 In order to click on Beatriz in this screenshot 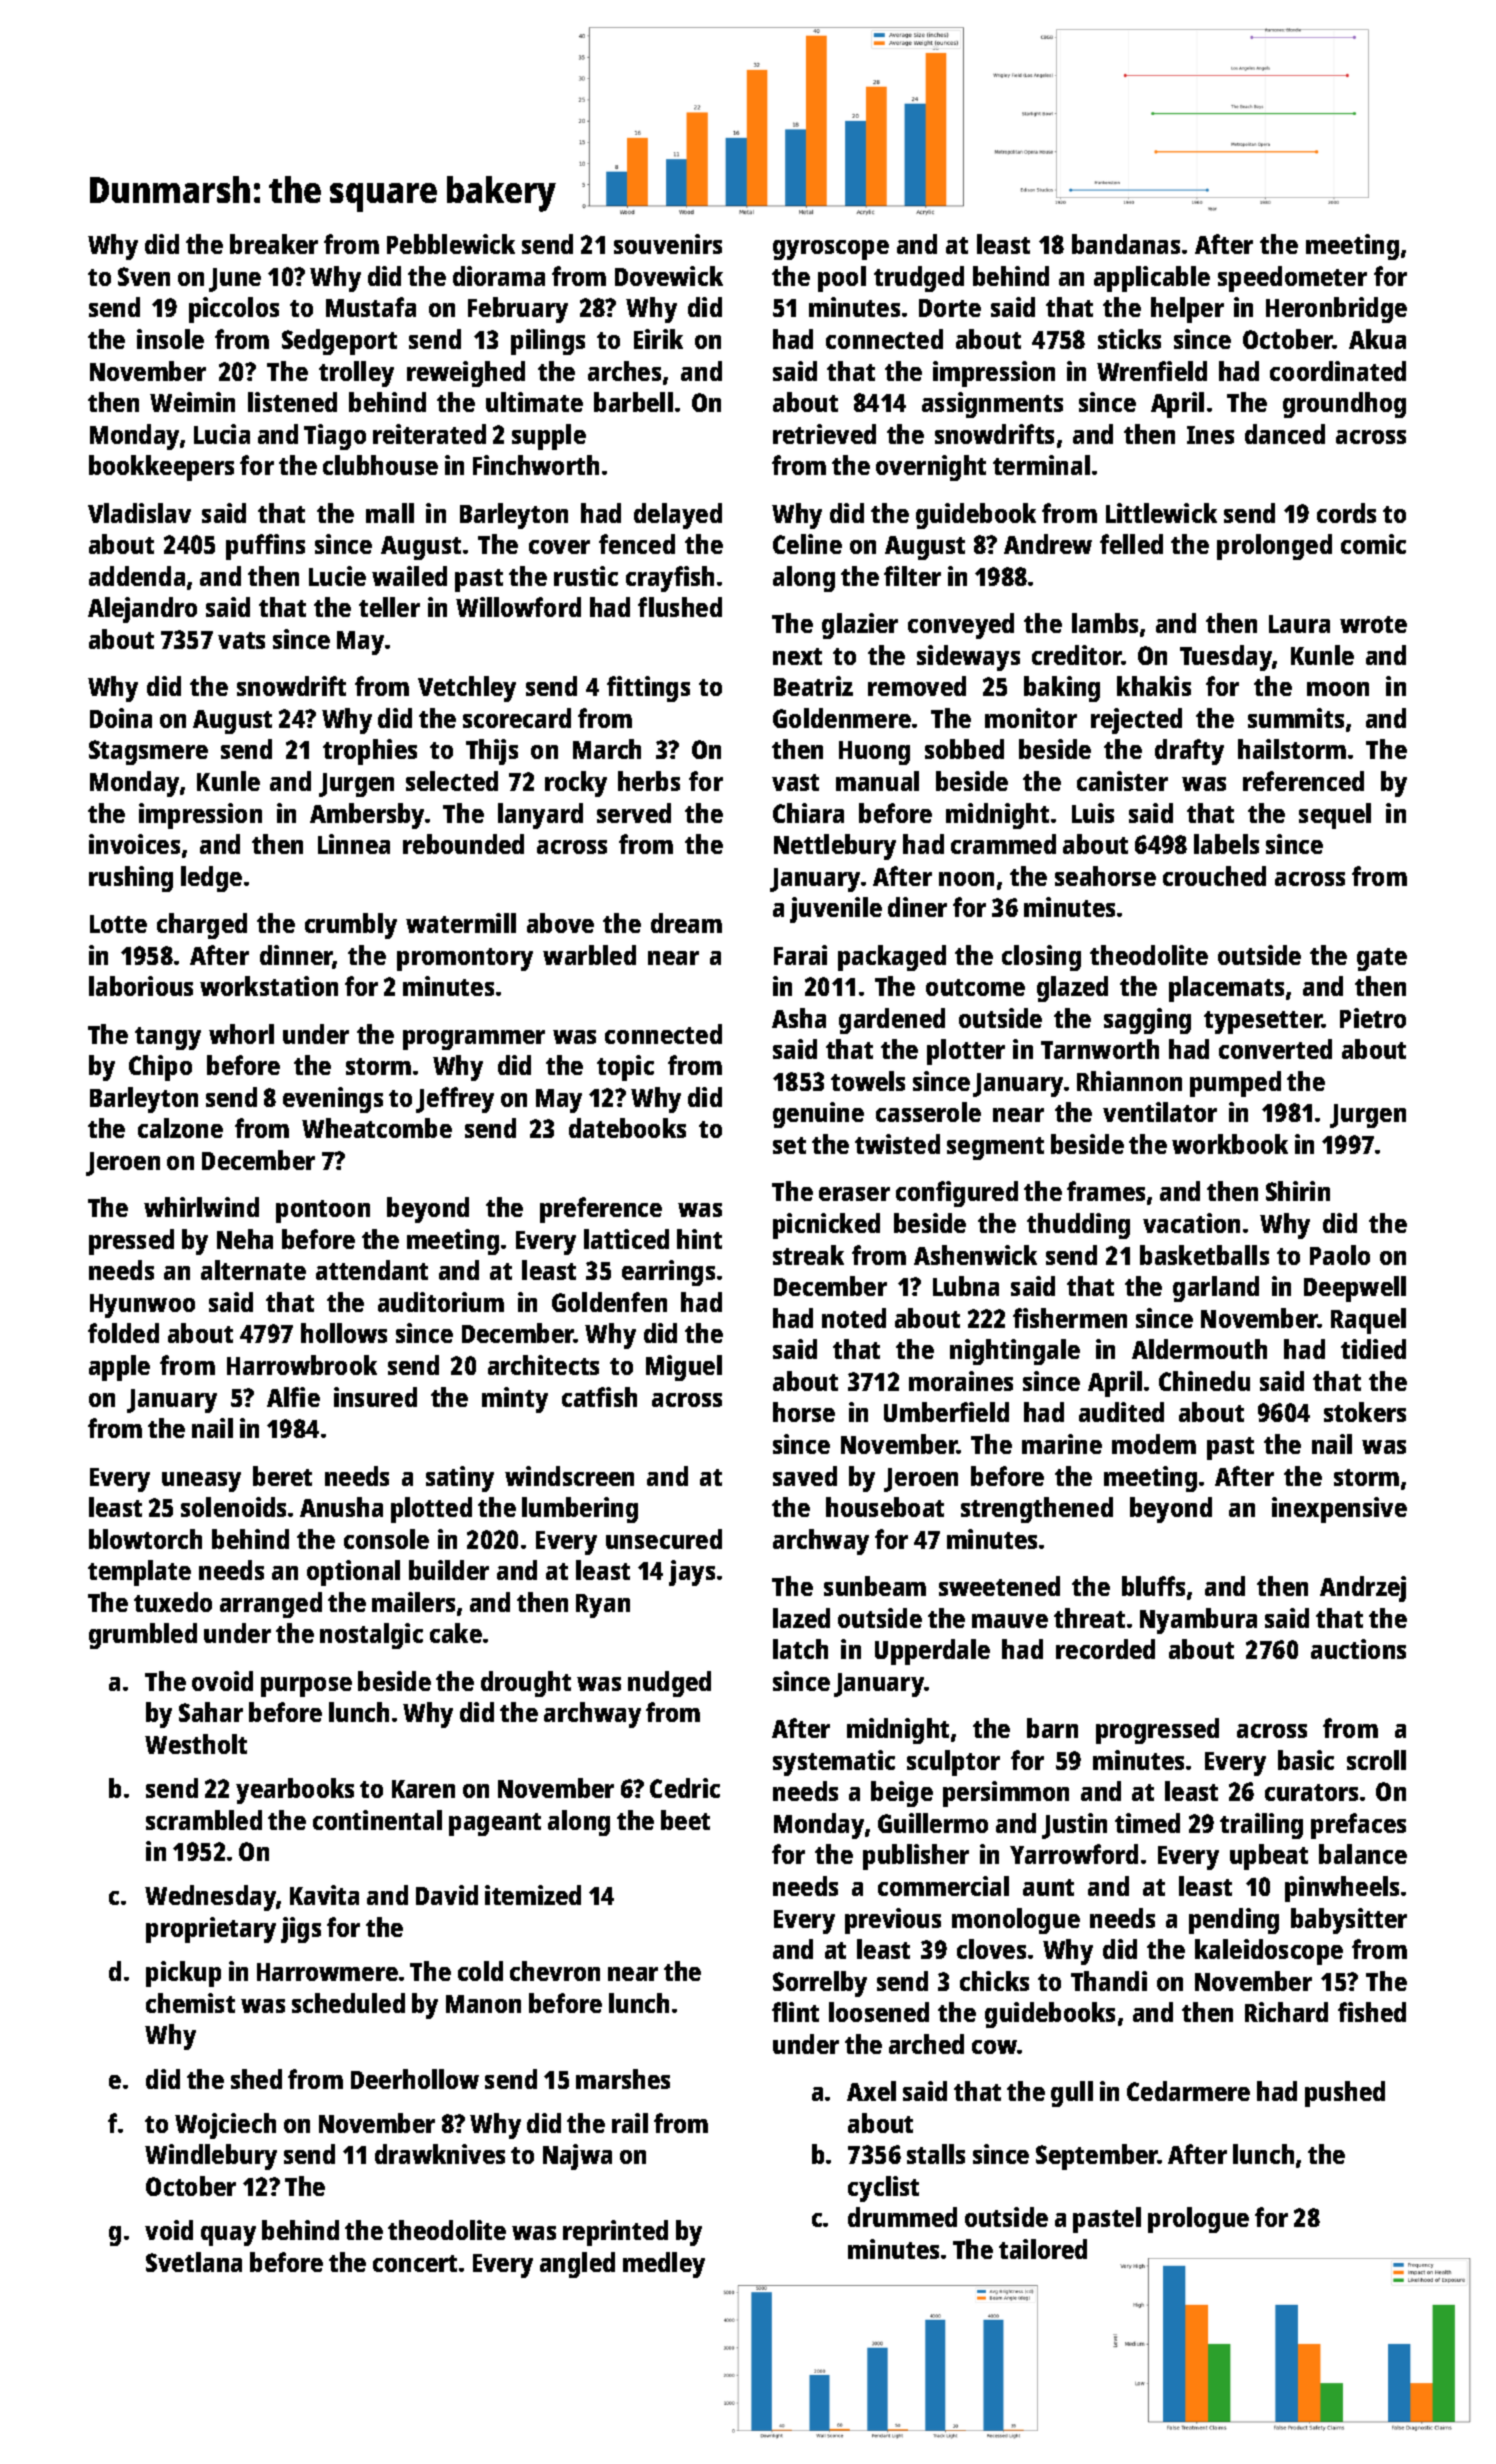, I will do `click(813, 686)`.
